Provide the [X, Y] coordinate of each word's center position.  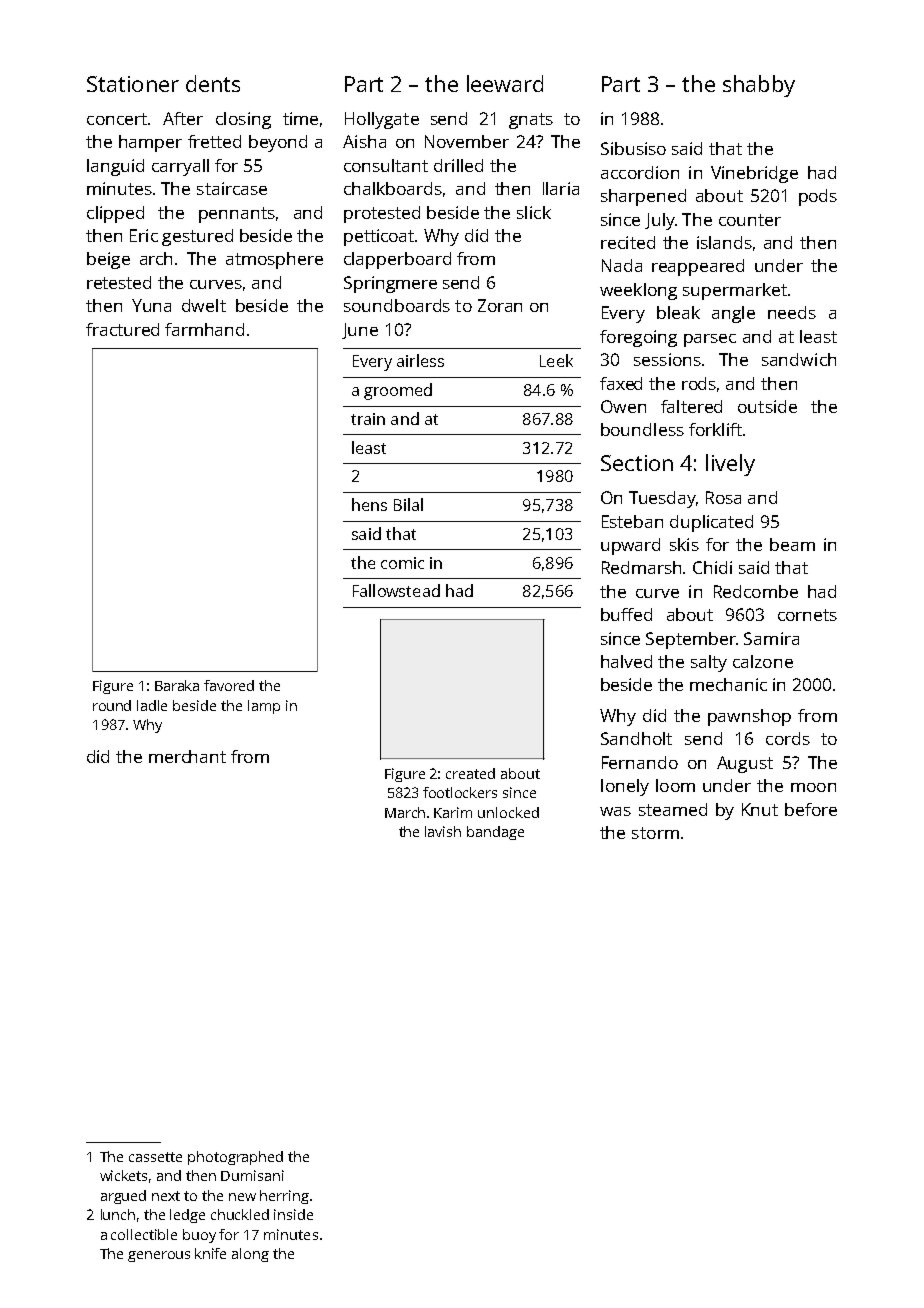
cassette [155, 1157]
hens [369, 504]
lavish [443, 831]
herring [284, 1197]
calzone [763, 661]
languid [115, 167]
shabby [759, 86]
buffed [626, 614]
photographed [235, 1158]
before [811, 809]
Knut [760, 809]
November [467, 141]
